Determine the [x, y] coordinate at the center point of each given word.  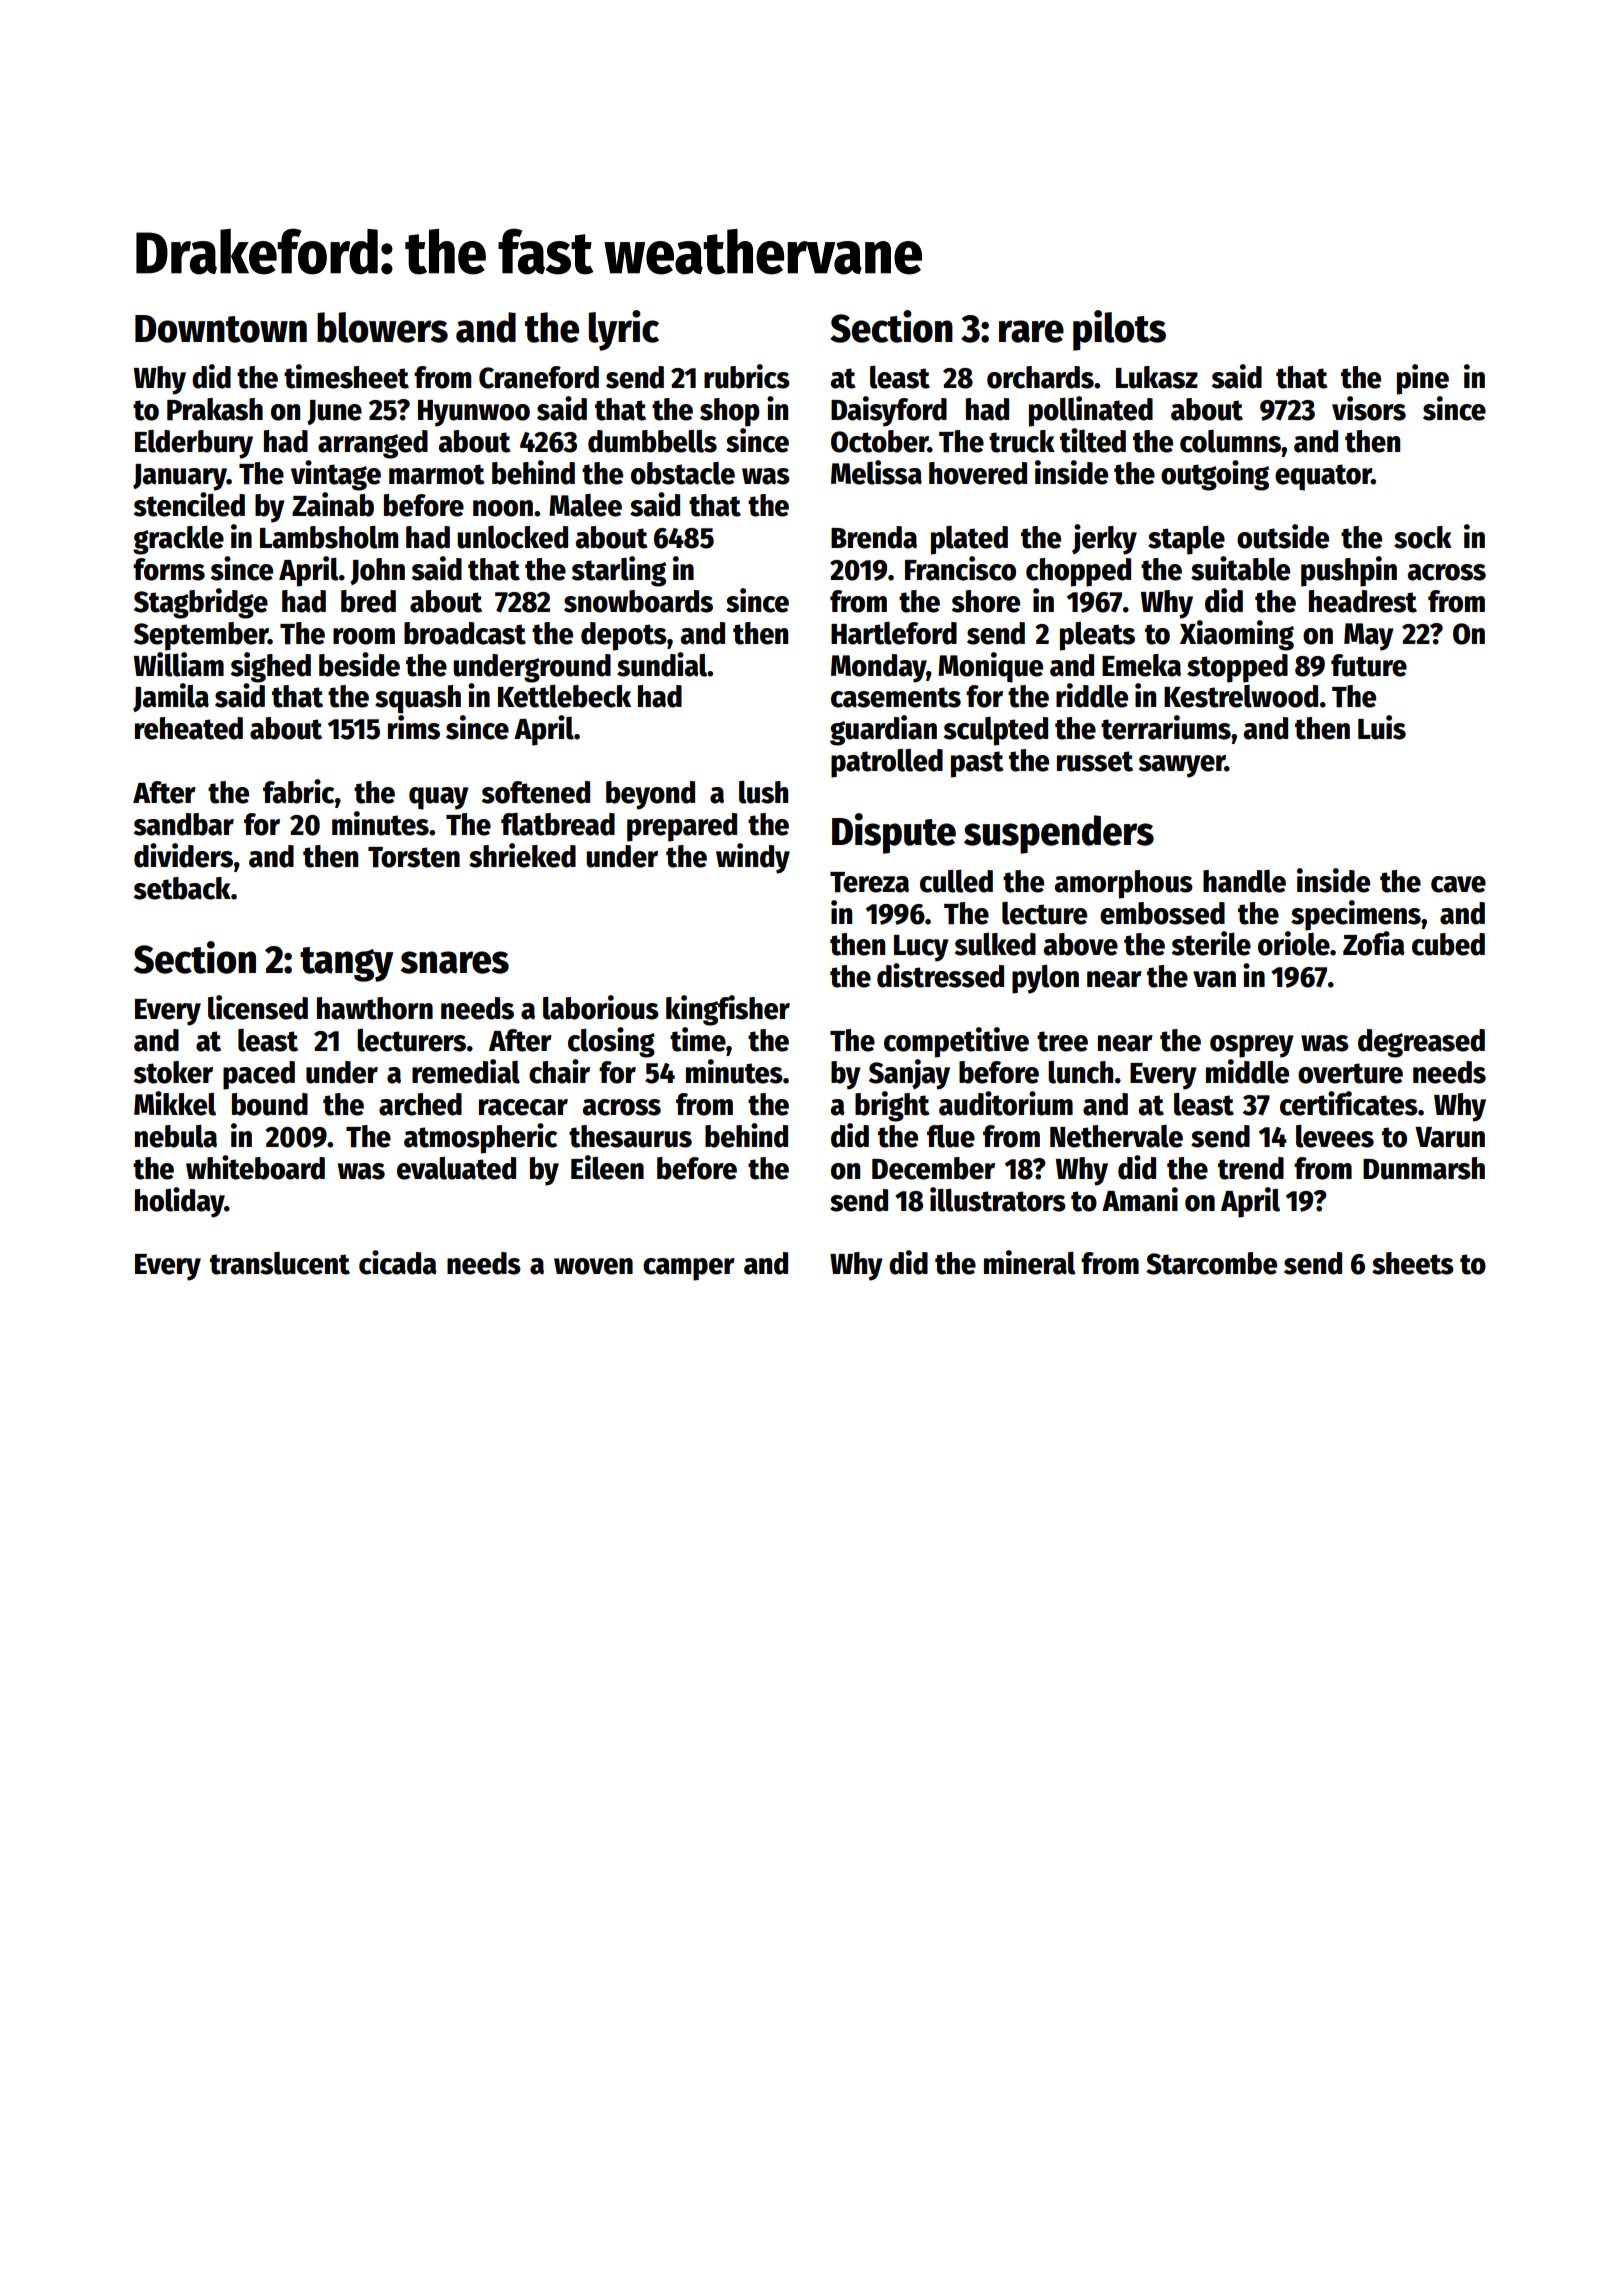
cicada [398, 1262]
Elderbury [194, 444]
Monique [990, 667]
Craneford [539, 377]
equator [1323, 477]
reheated [189, 728]
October [879, 441]
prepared [682, 827]
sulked [995, 944]
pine [1423, 379]
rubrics [747, 376]
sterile [1211, 943]
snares [454, 962]
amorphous [1123, 884]
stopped [1237, 668]
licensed [258, 1007]
